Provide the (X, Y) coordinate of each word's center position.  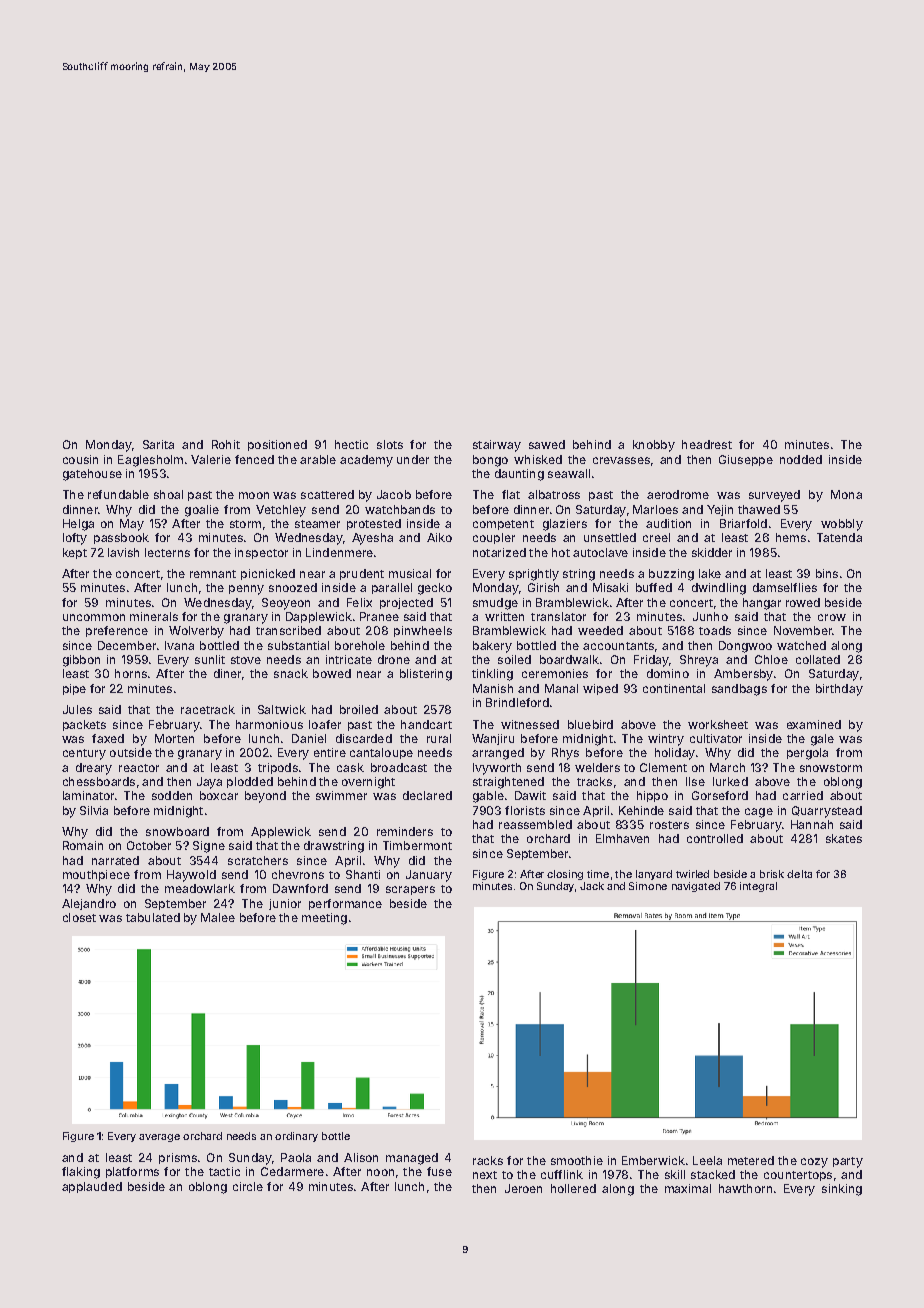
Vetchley (281, 511)
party (848, 1162)
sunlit (210, 659)
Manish (493, 688)
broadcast (399, 767)
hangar (762, 604)
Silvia (94, 810)
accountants (618, 646)
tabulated (153, 917)
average (159, 1138)
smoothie (577, 1160)
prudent (362, 574)
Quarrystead (827, 812)
